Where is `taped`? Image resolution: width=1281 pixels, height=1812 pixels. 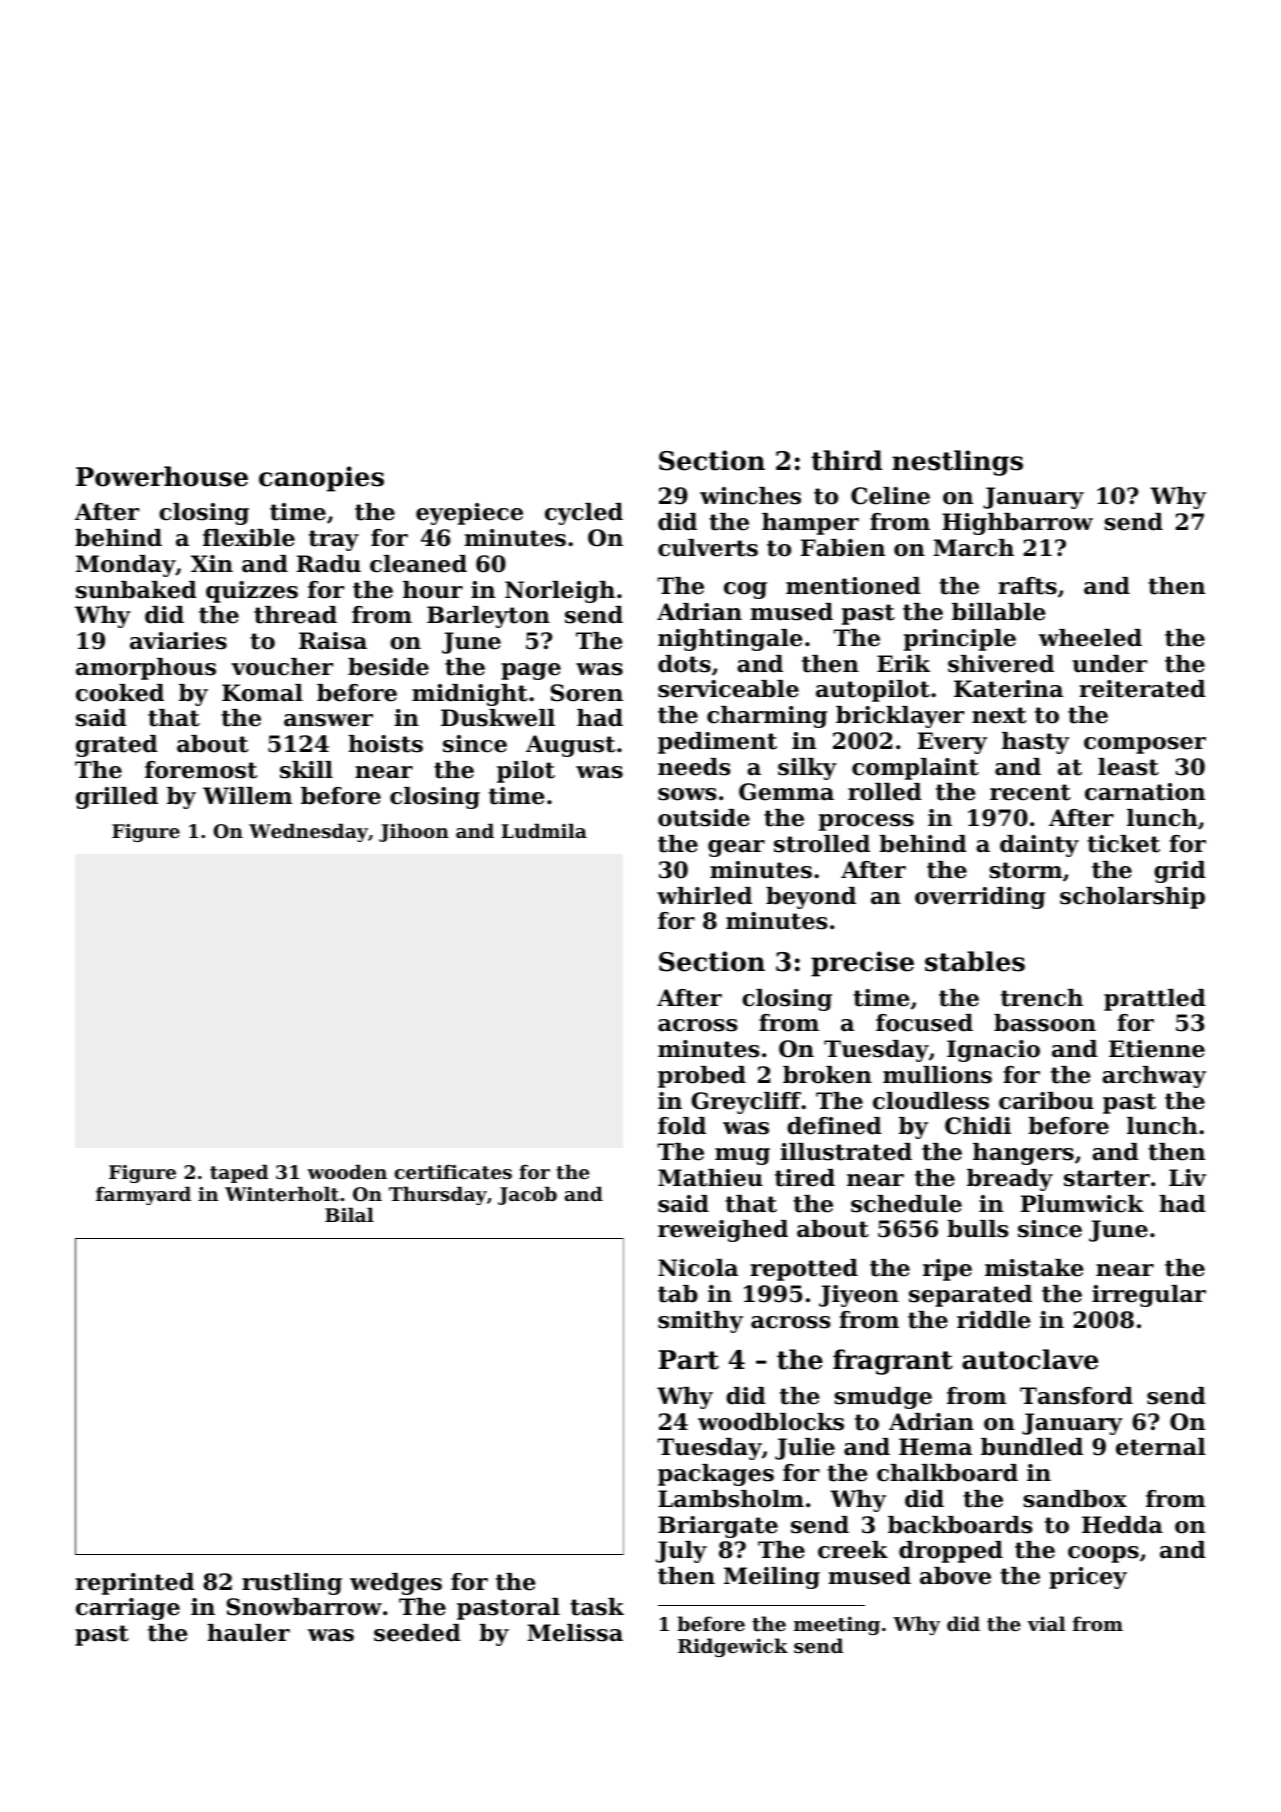 taped is located at coordinates (239, 1173).
